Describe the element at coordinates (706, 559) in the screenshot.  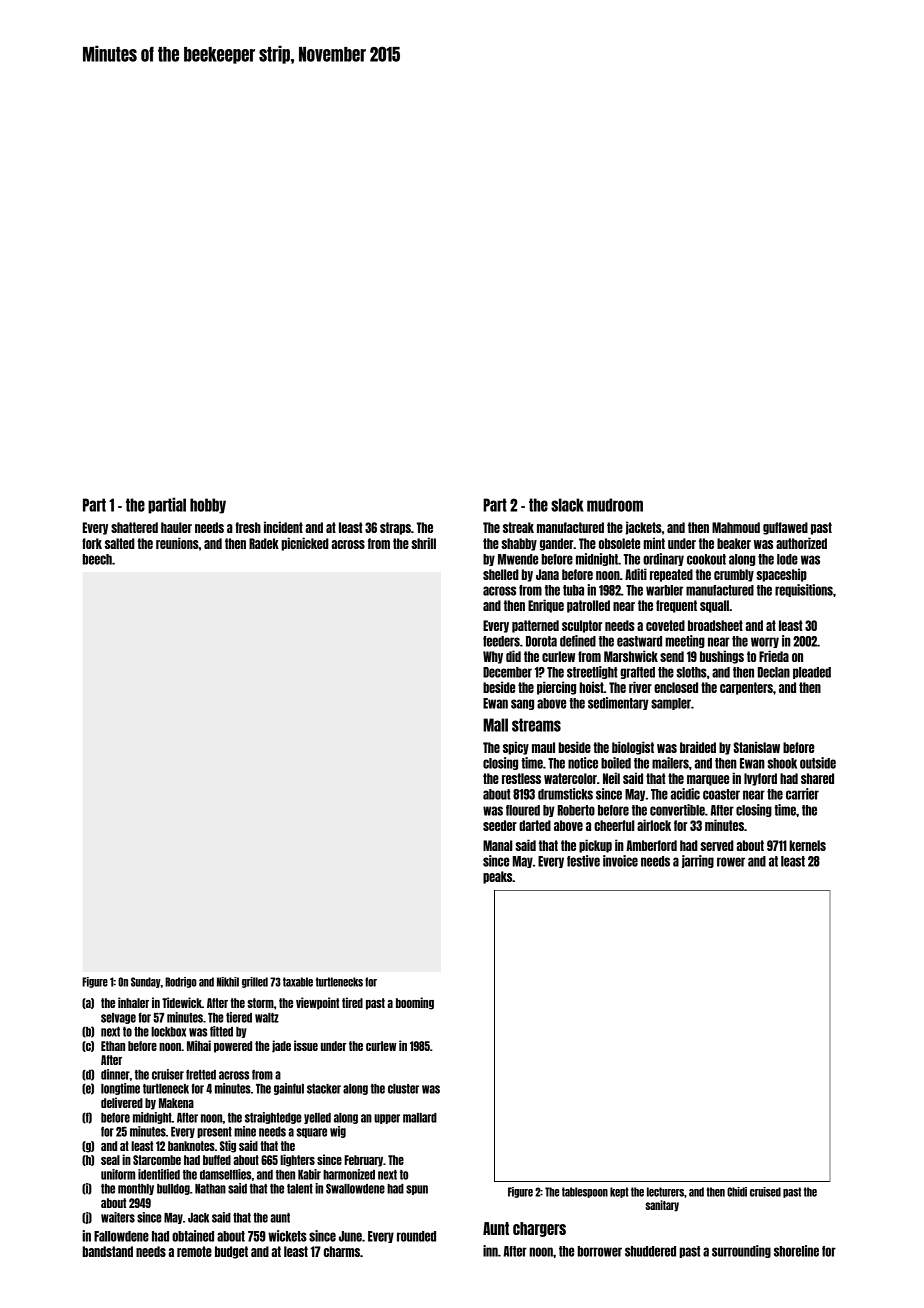
I see `cookout` at that location.
